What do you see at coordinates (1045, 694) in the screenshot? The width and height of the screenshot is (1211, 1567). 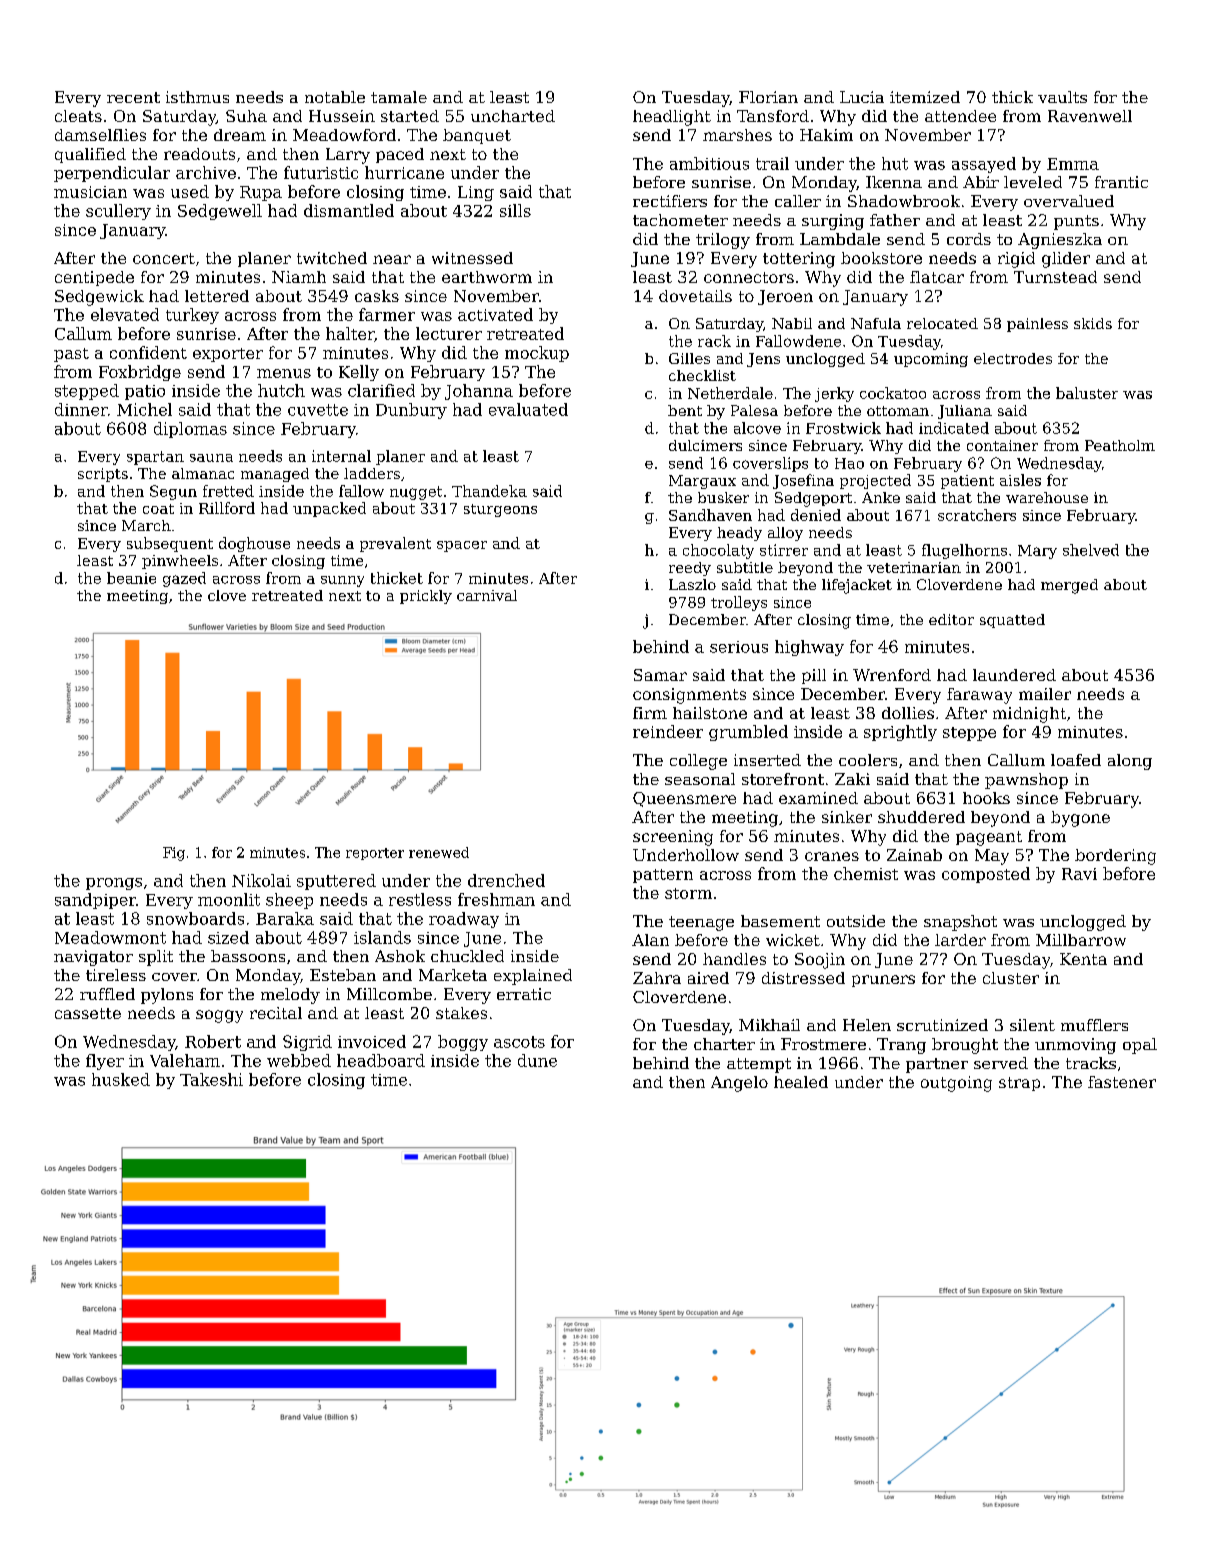 I see `mailer` at bounding box center [1045, 694].
